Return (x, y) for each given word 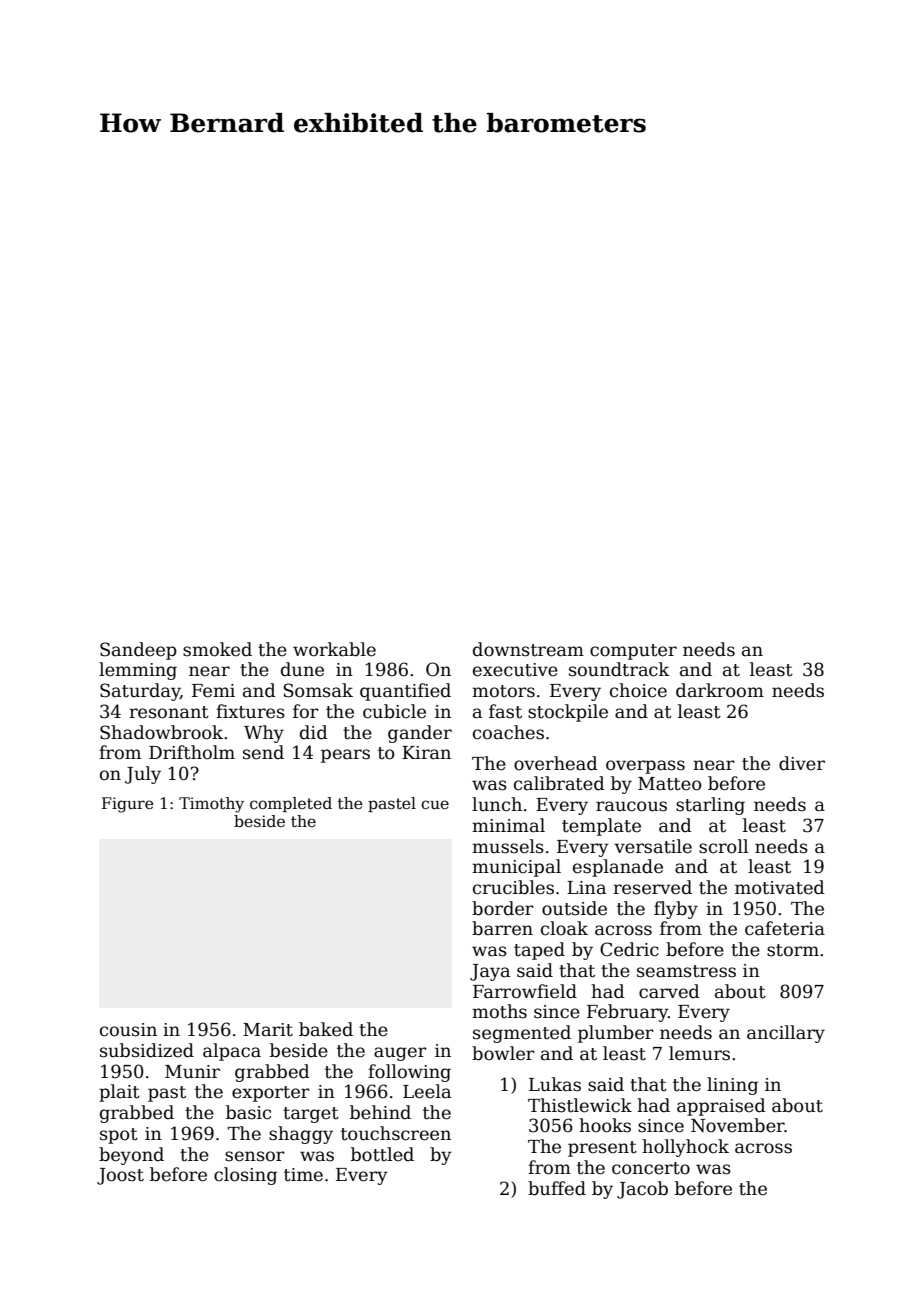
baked (326, 1029)
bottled (382, 1154)
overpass (645, 767)
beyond (131, 1156)
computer (633, 652)
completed (291, 804)
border (503, 908)
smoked (217, 649)
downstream (528, 649)
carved (669, 991)
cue (435, 804)
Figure (127, 805)
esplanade (618, 868)
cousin (128, 1030)
